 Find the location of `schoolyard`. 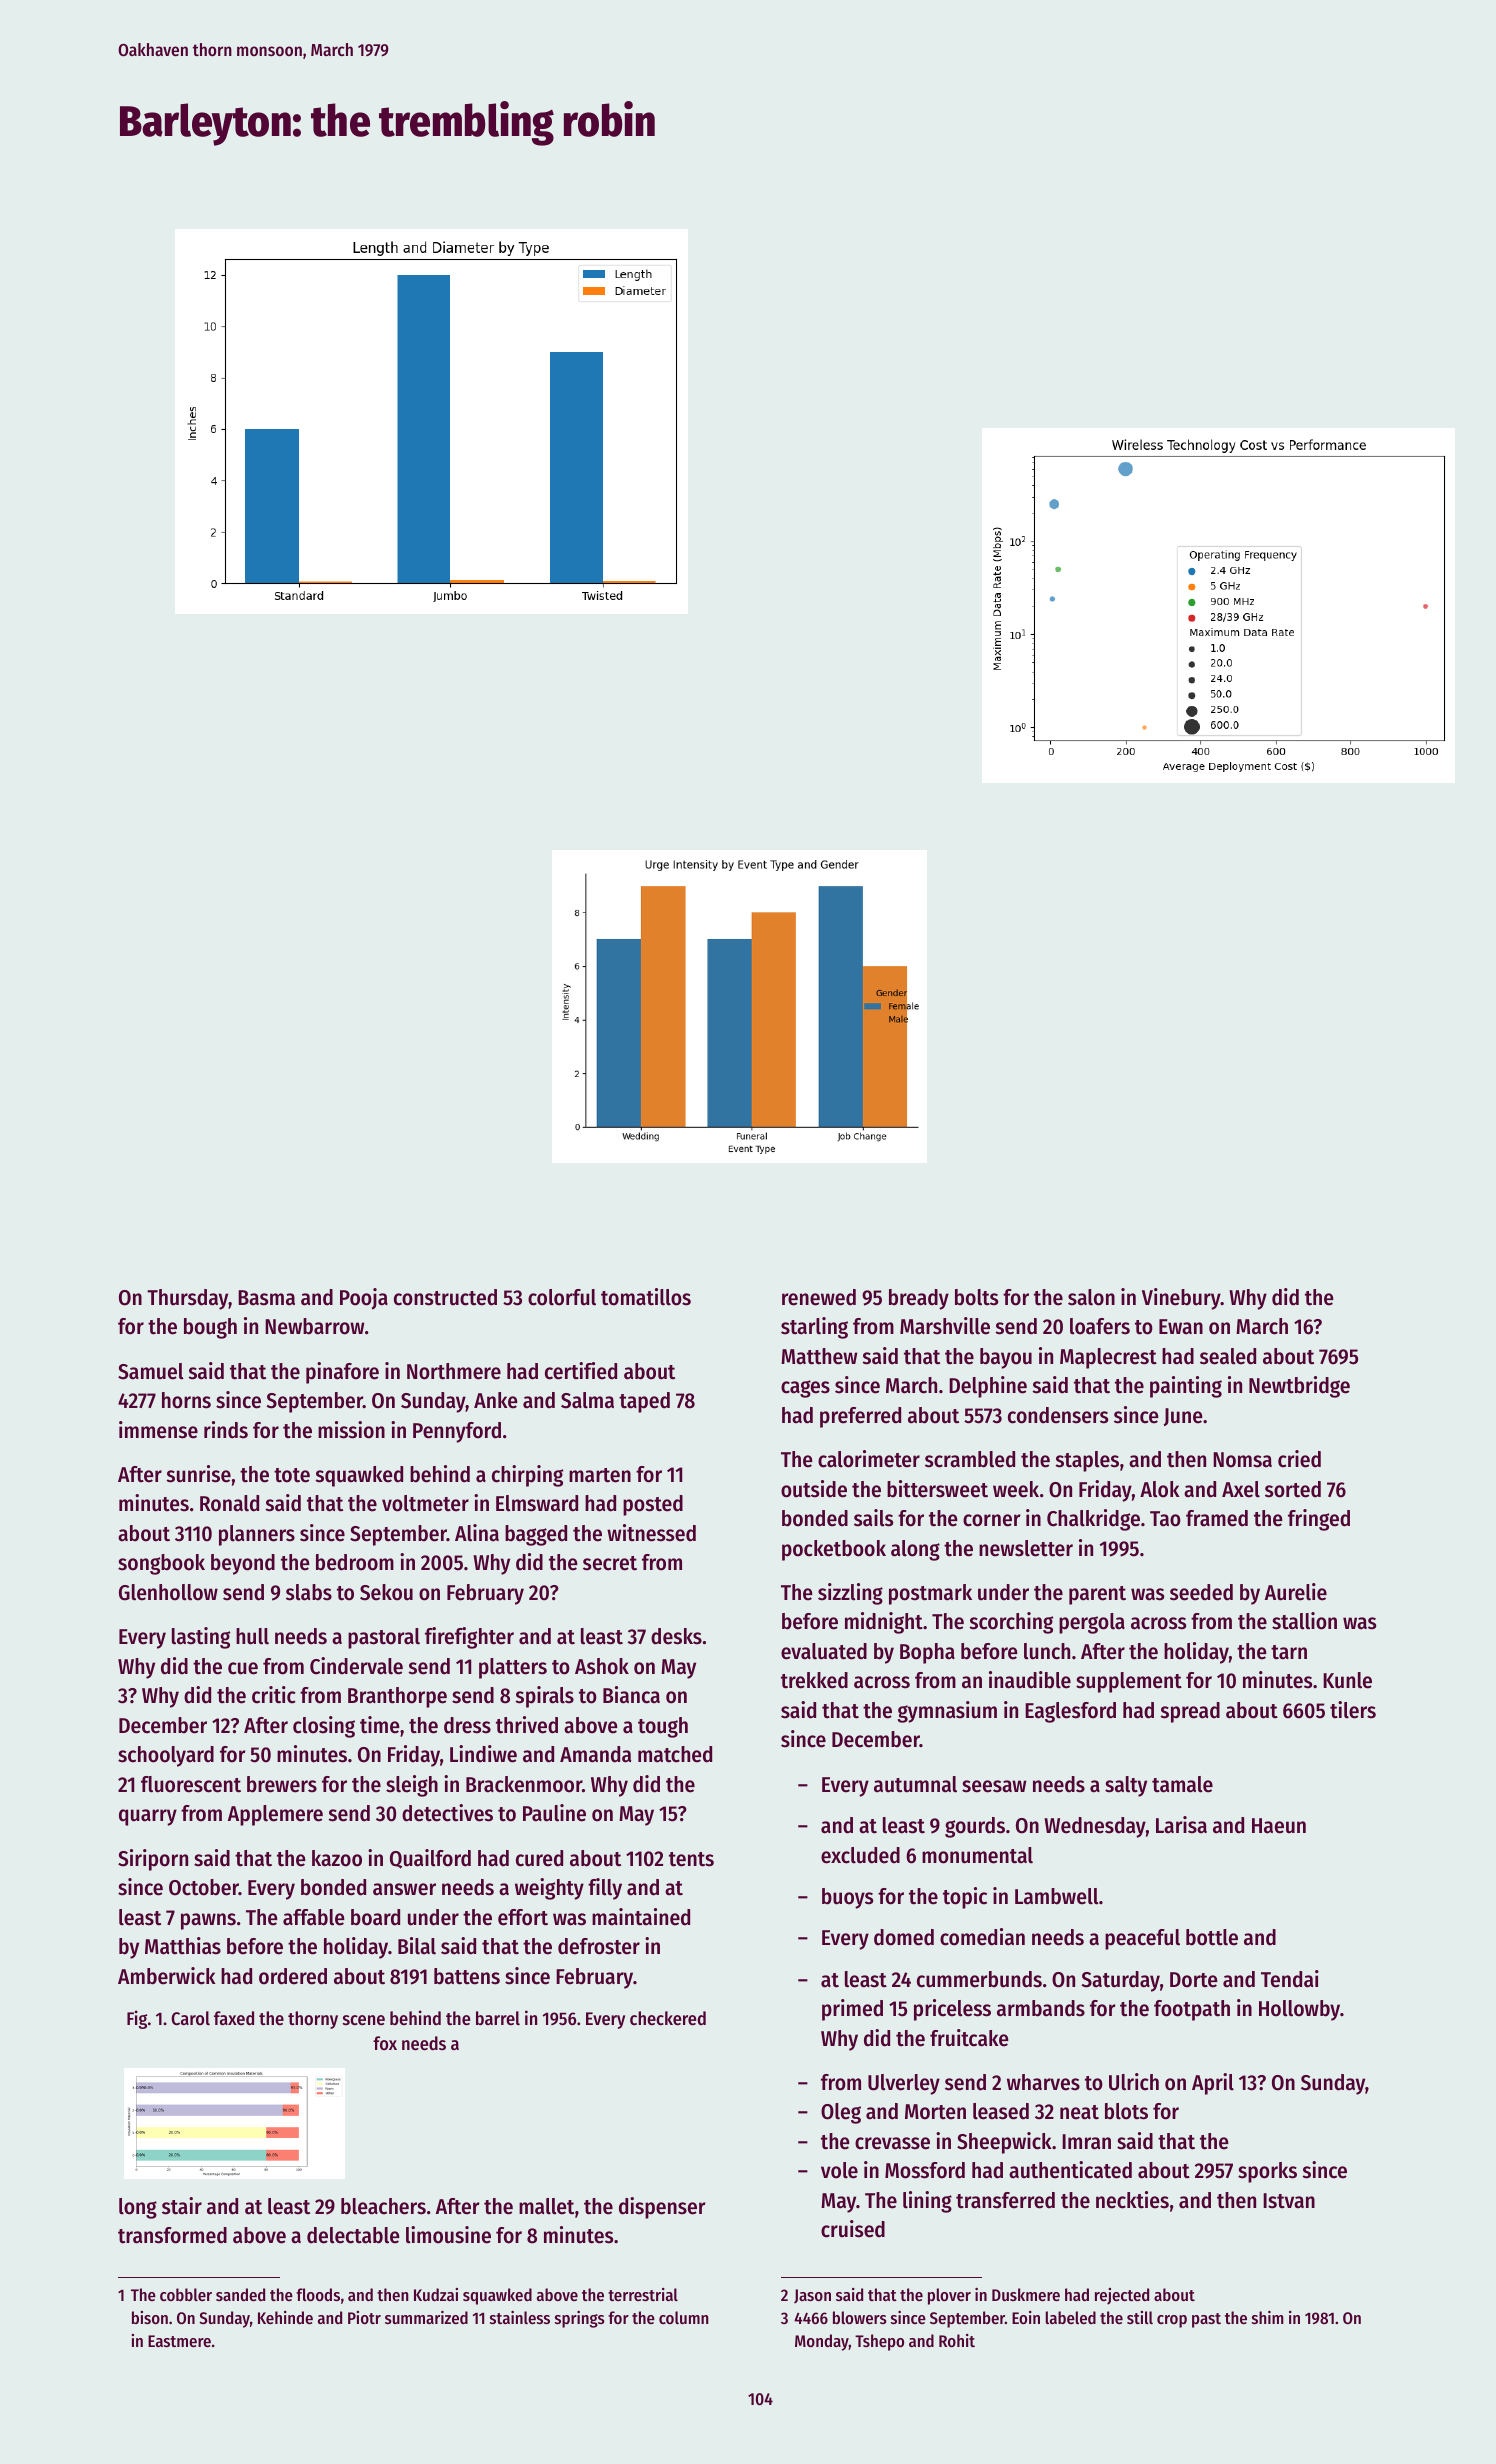

schoolyard is located at coordinates (166, 1756).
